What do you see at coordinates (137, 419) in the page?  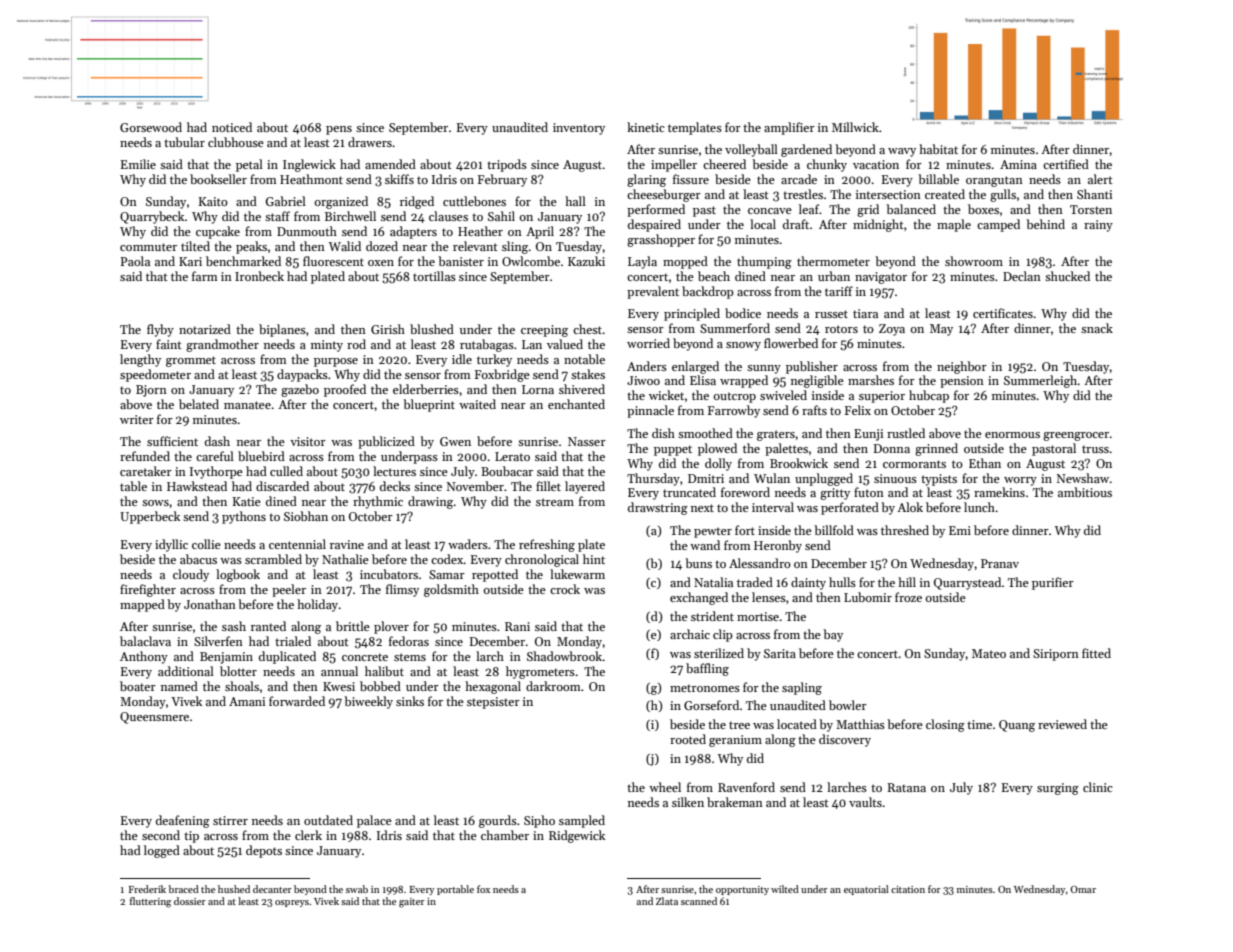 I see `writer` at bounding box center [137, 419].
